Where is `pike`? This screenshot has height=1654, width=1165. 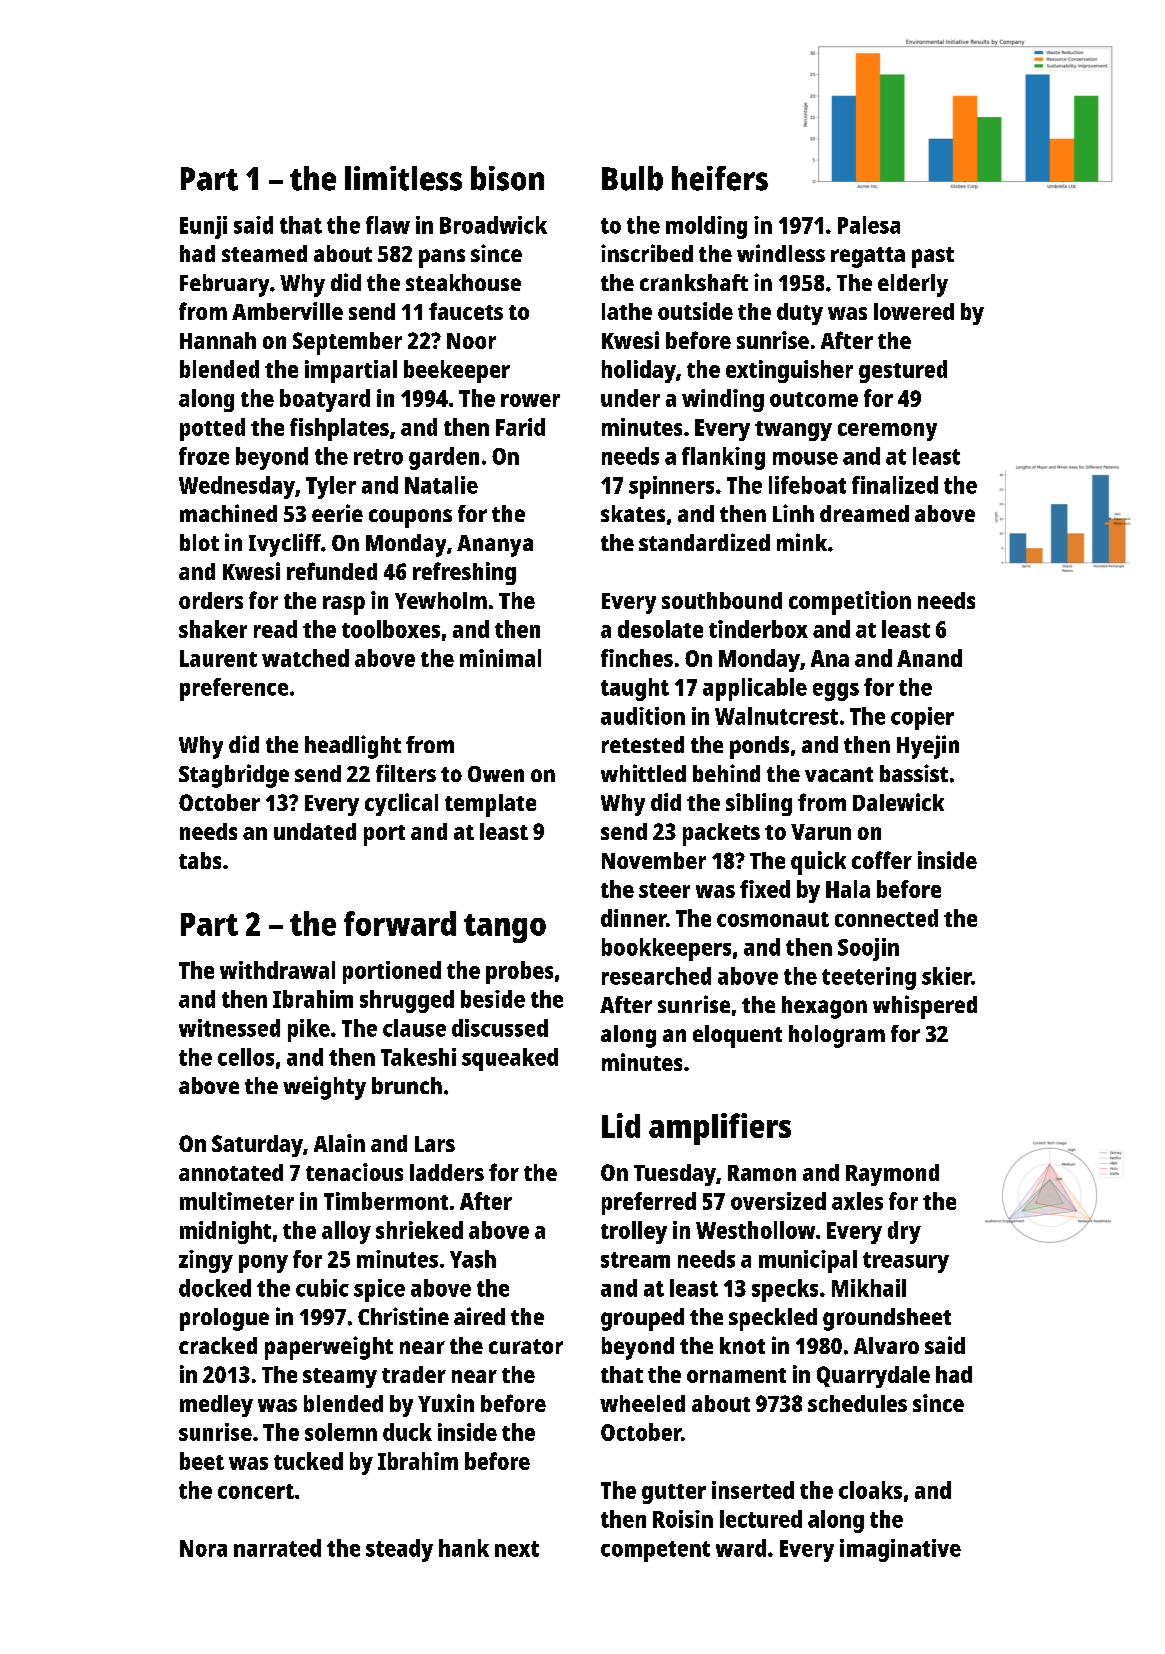
pike is located at coordinates (309, 1030).
